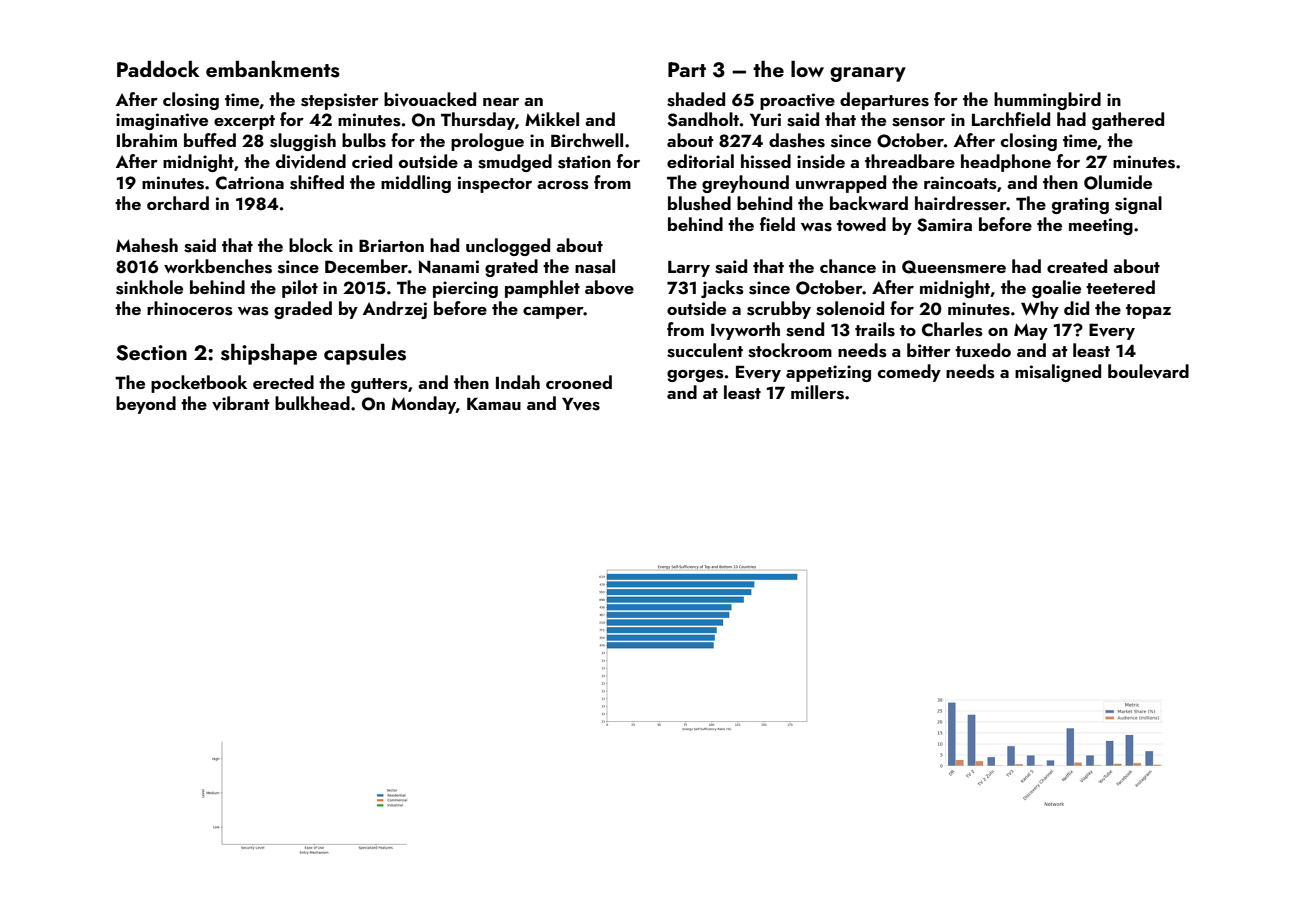  Describe the element at coordinates (273, 69) in the page. I see `embankments` at that location.
